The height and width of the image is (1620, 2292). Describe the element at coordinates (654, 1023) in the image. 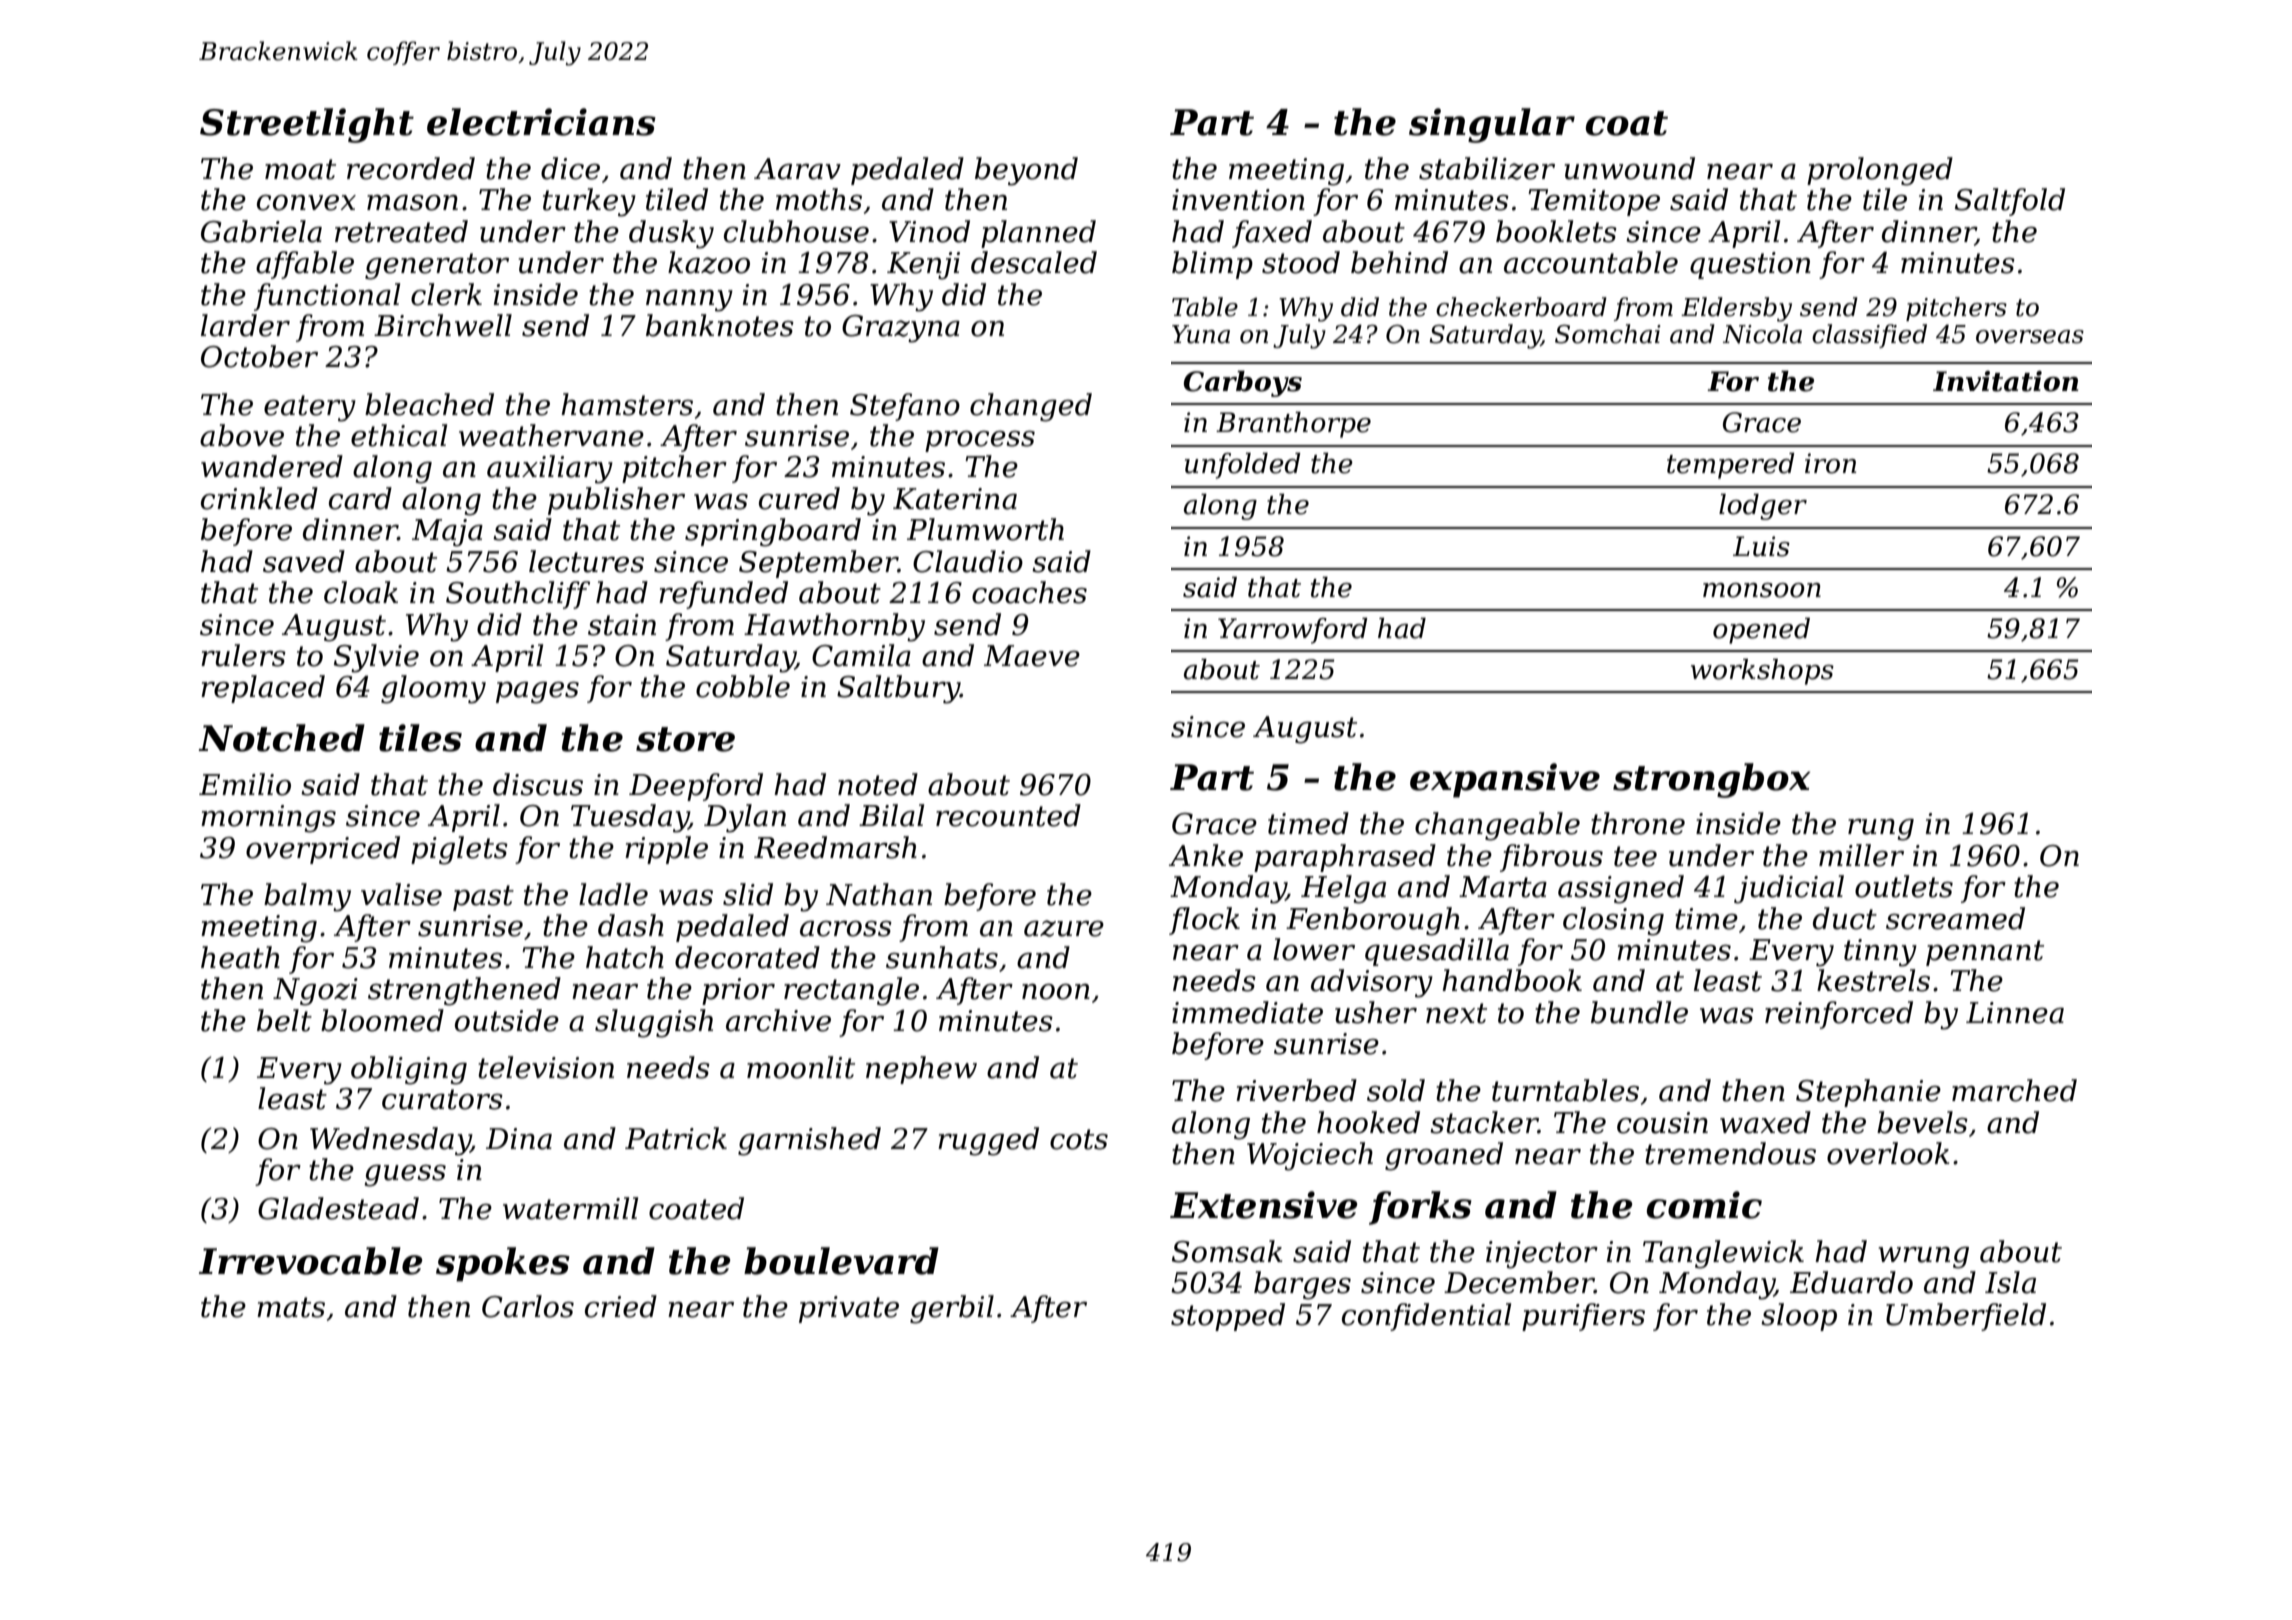

I see `sluggish` at that location.
